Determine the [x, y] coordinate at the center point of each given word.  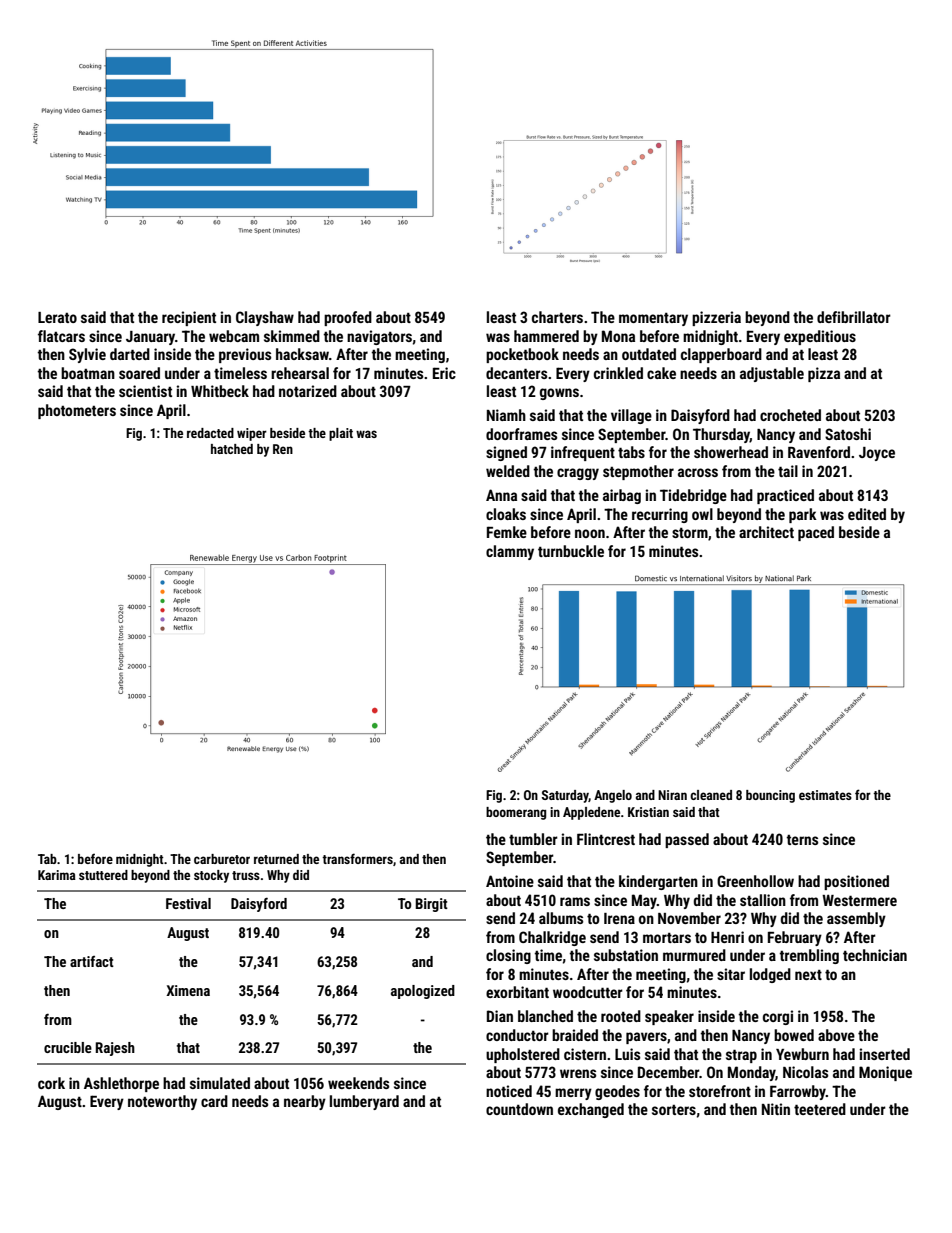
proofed [348, 318]
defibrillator [854, 317]
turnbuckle [571, 551]
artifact [92, 961]
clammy [510, 552]
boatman [88, 373]
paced [816, 533]
